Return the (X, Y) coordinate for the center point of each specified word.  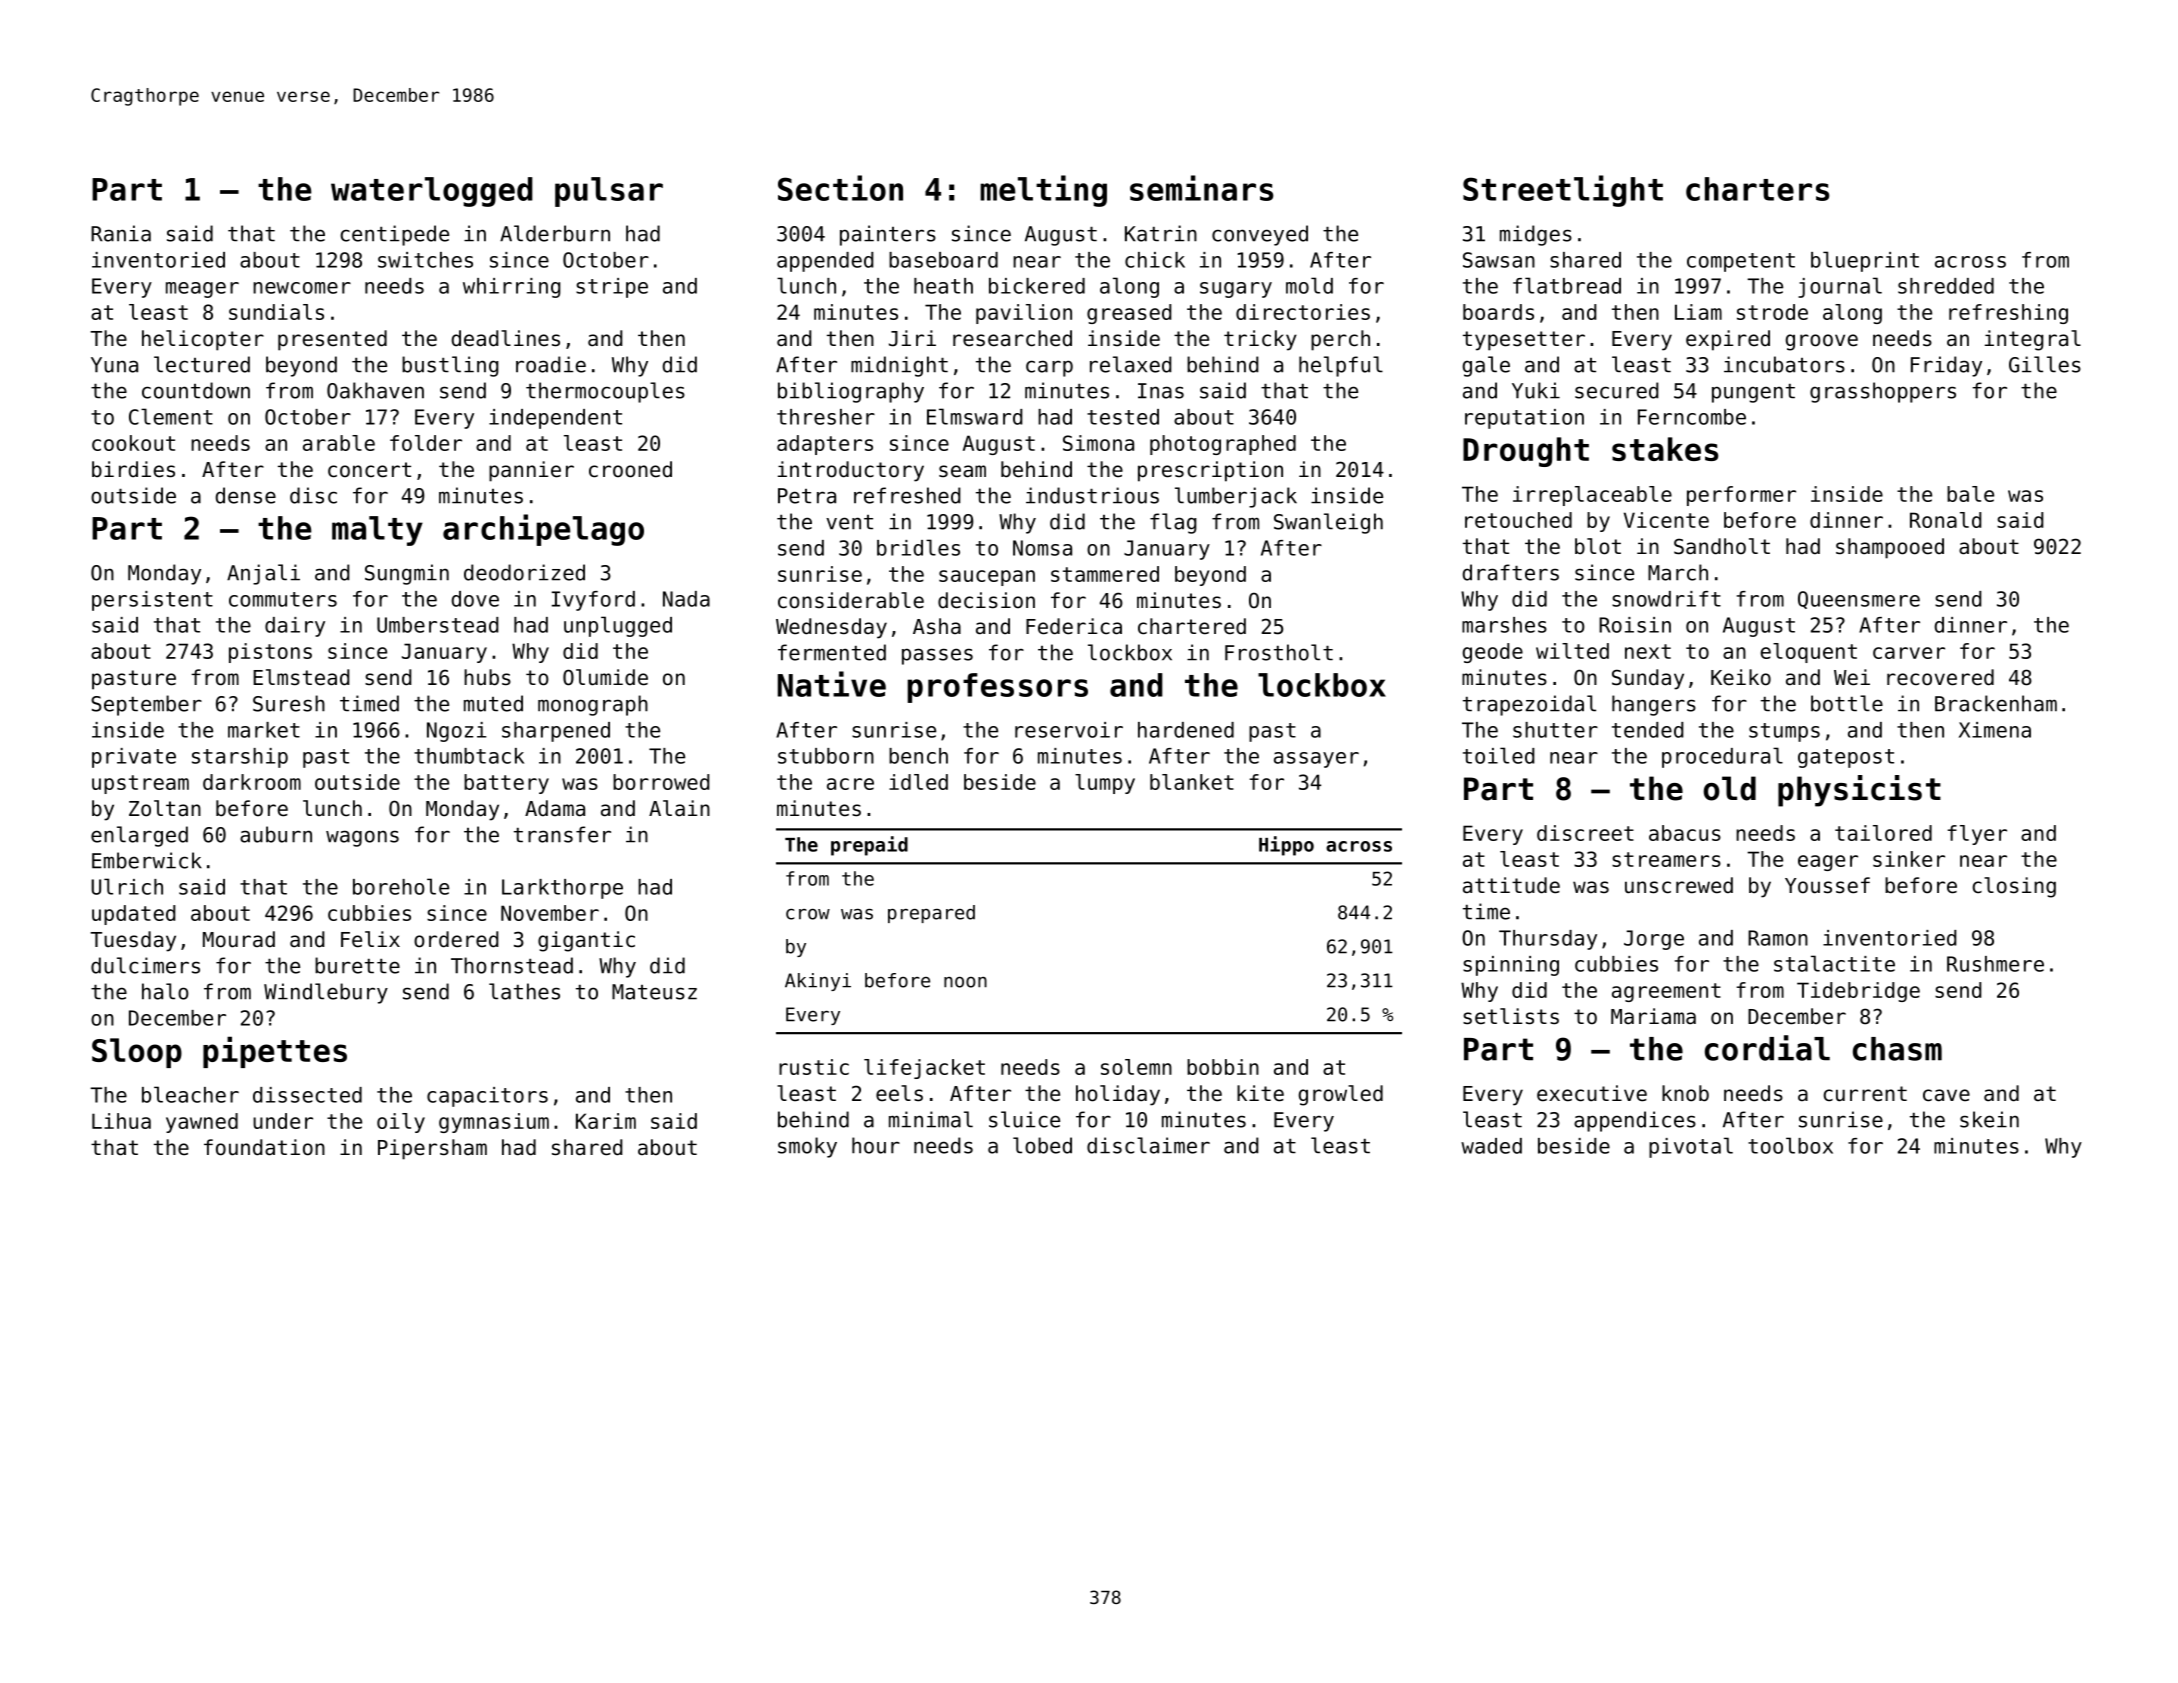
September (146, 705)
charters (1757, 189)
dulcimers (145, 965)
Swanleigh (1328, 523)
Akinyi (818, 982)
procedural (1722, 757)
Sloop (137, 1053)
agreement (1666, 992)
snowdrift (1666, 599)
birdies (133, 469)
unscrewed (1679, 885)
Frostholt (1279, 652)
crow (808, 914)
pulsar (609, 192)
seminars (1201, 188)
